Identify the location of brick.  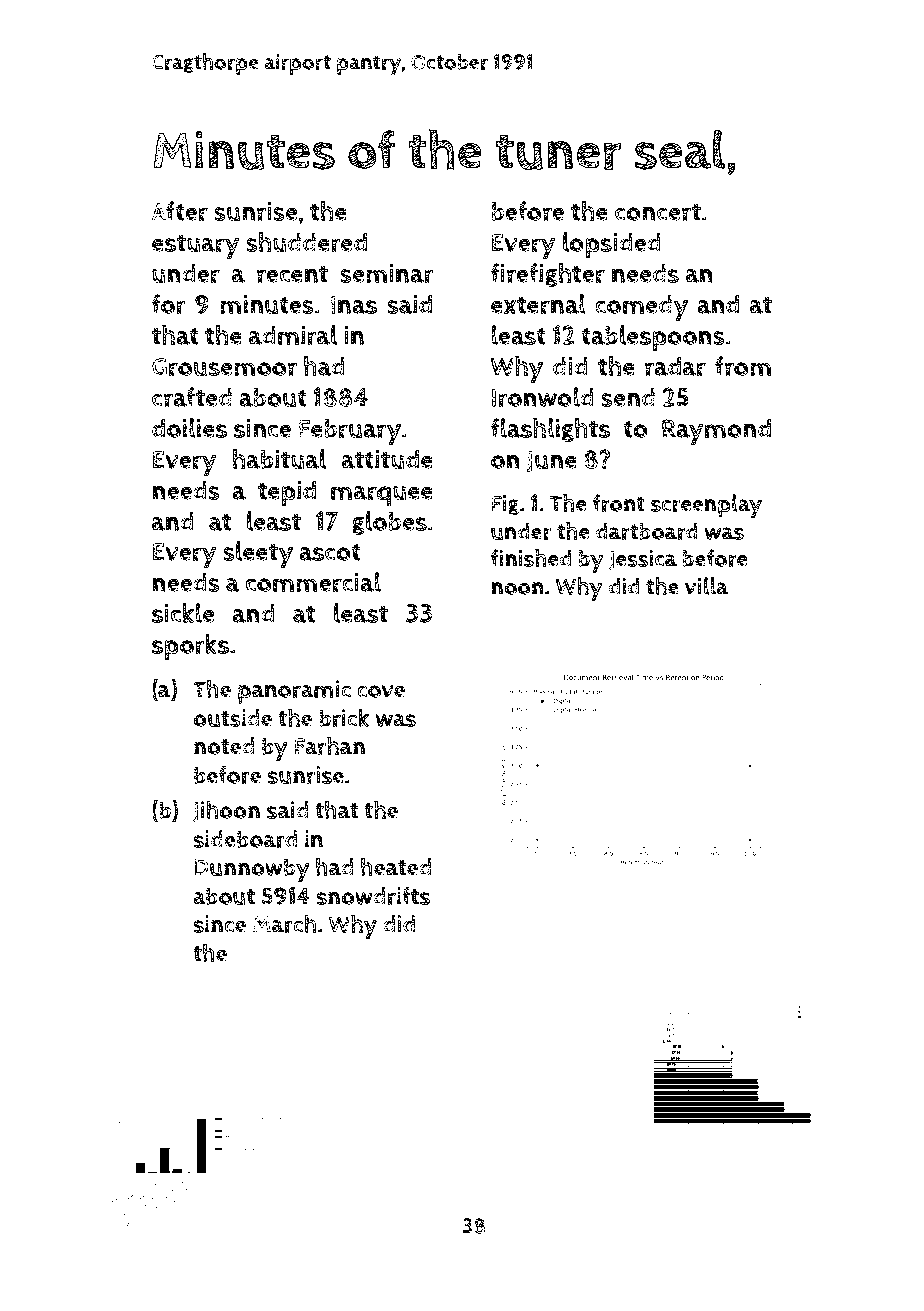
(344, 717).
